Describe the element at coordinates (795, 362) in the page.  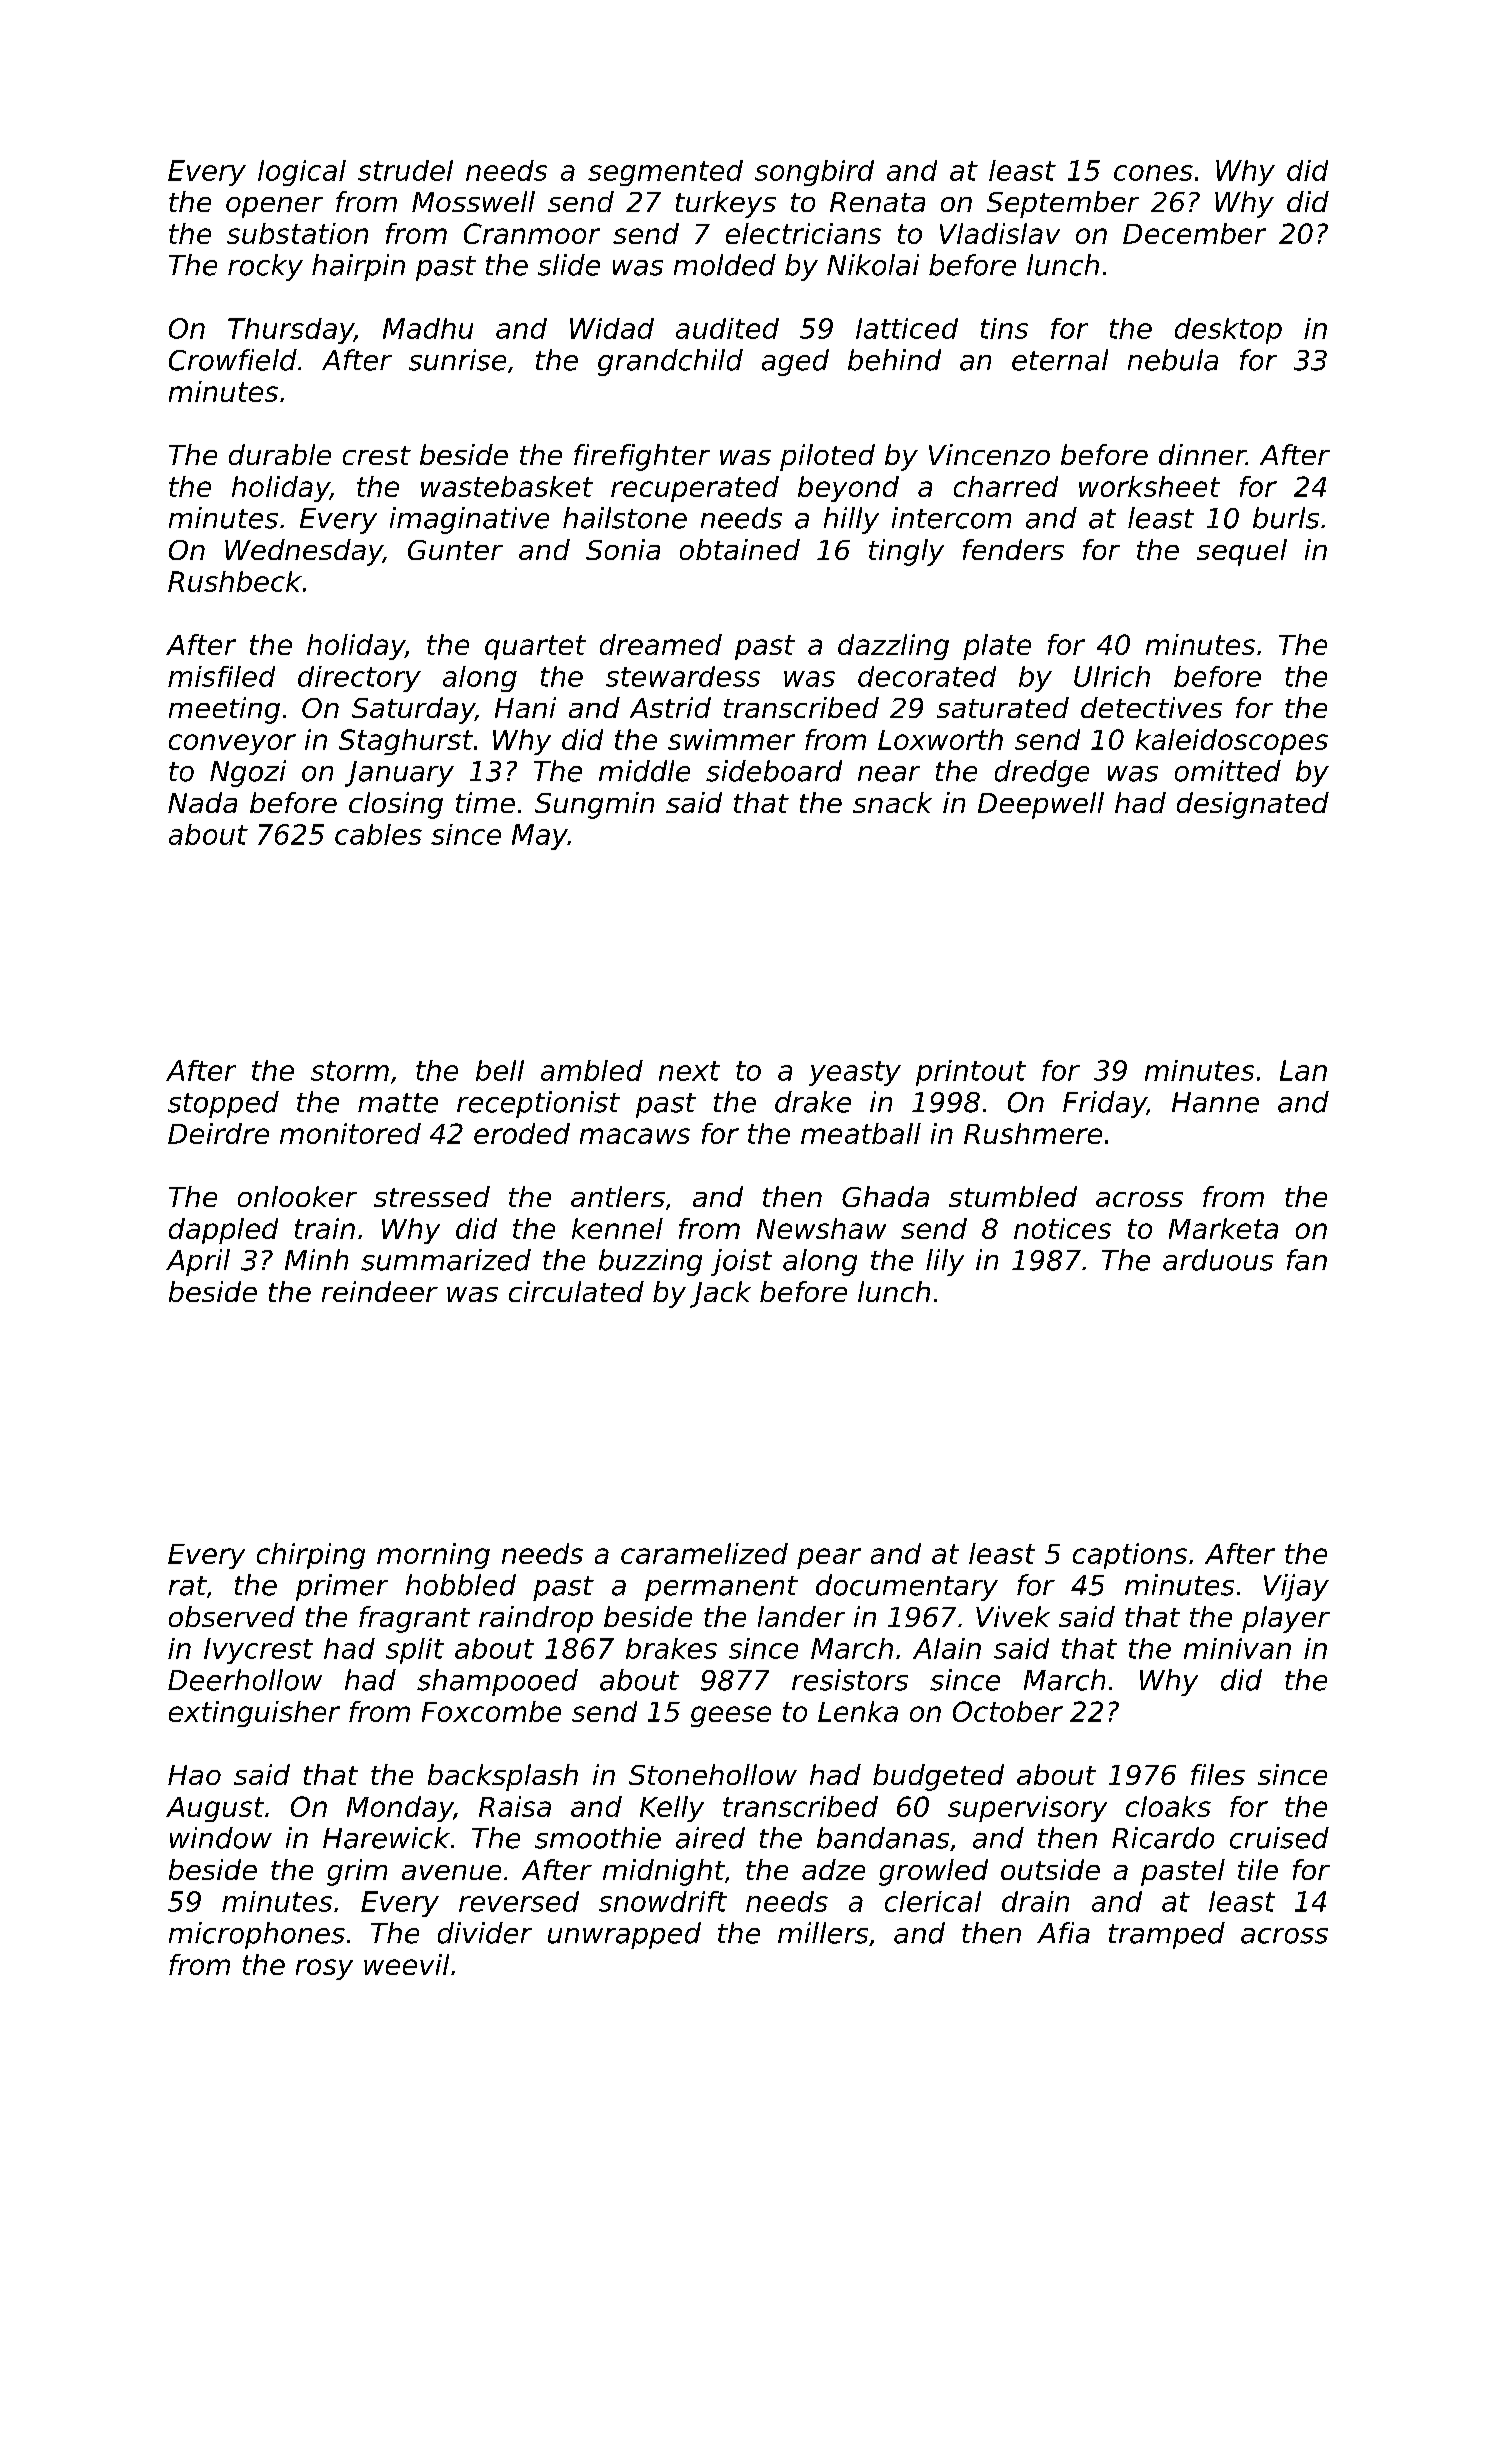
I see `aged` at that location.
